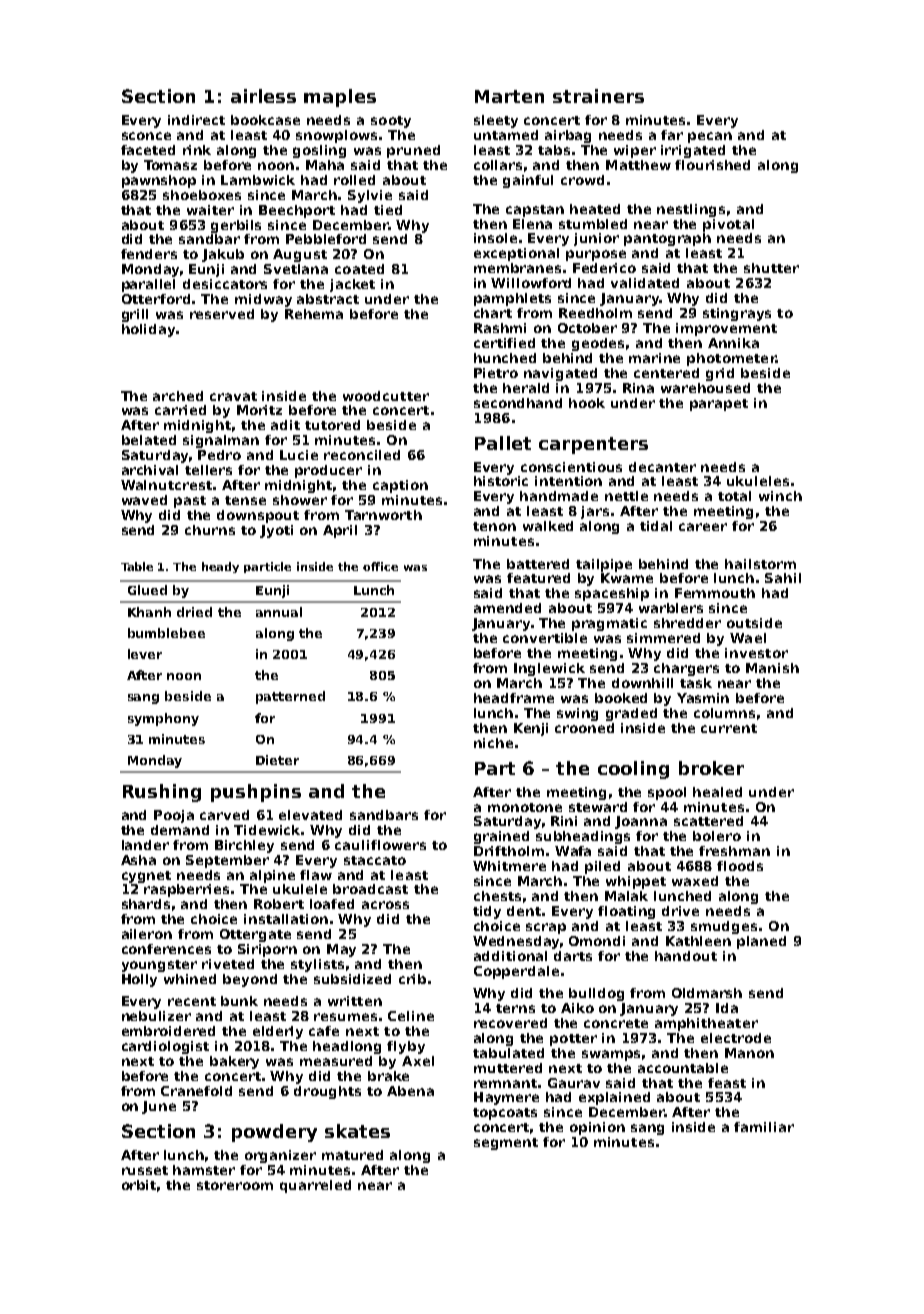 The height and width of the document is (1314, 924). What do you see at coordinates (706, 1024) in the document?
I see `amphitheater` at bounding box center [706, 1024].
